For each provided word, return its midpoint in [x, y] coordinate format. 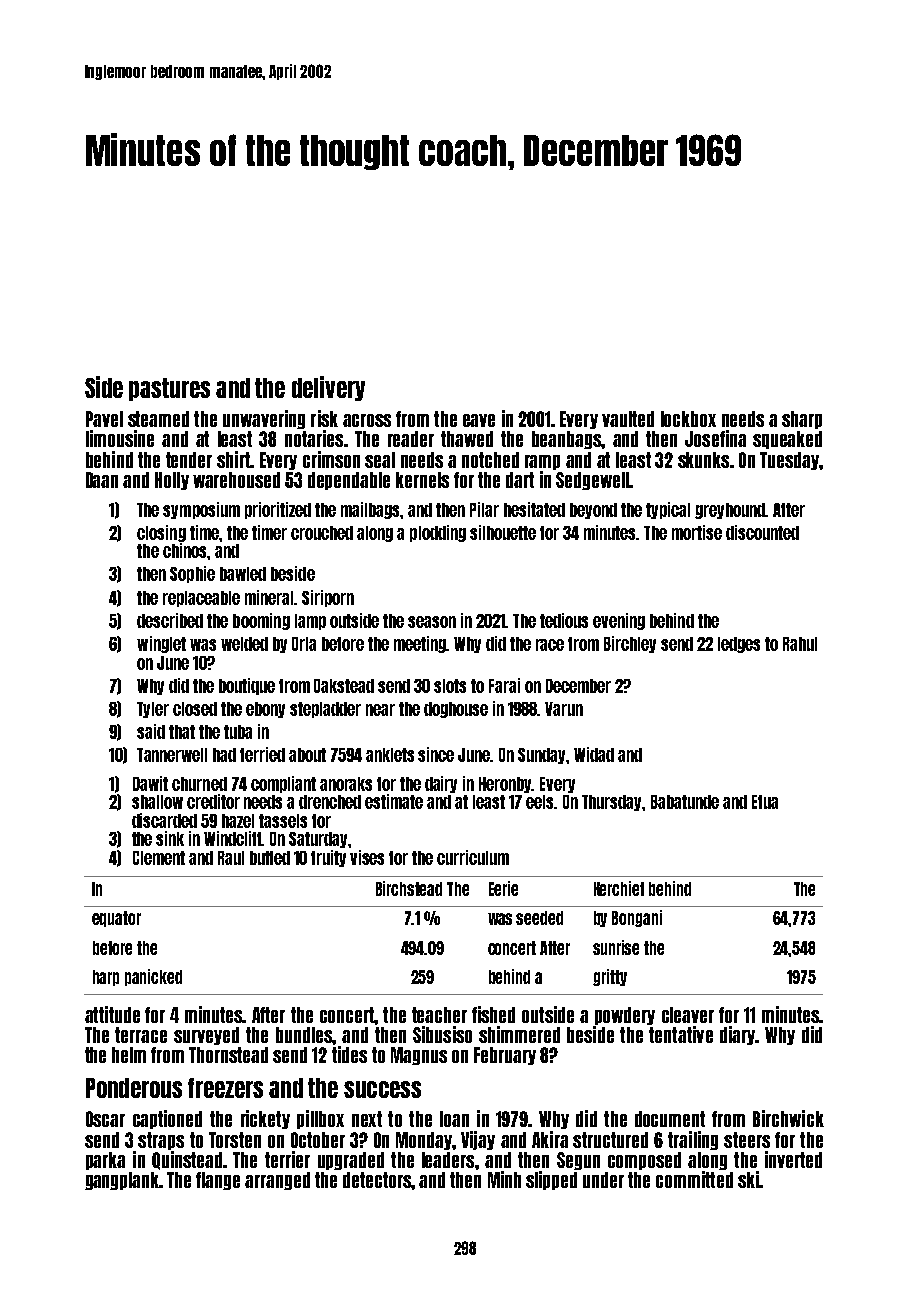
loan [454, 1119]
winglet [161, 644]
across [367, 420]
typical [668, 510]
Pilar [484, 509]
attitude [112, 1014]
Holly [172, 481]
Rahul [800, 644]
